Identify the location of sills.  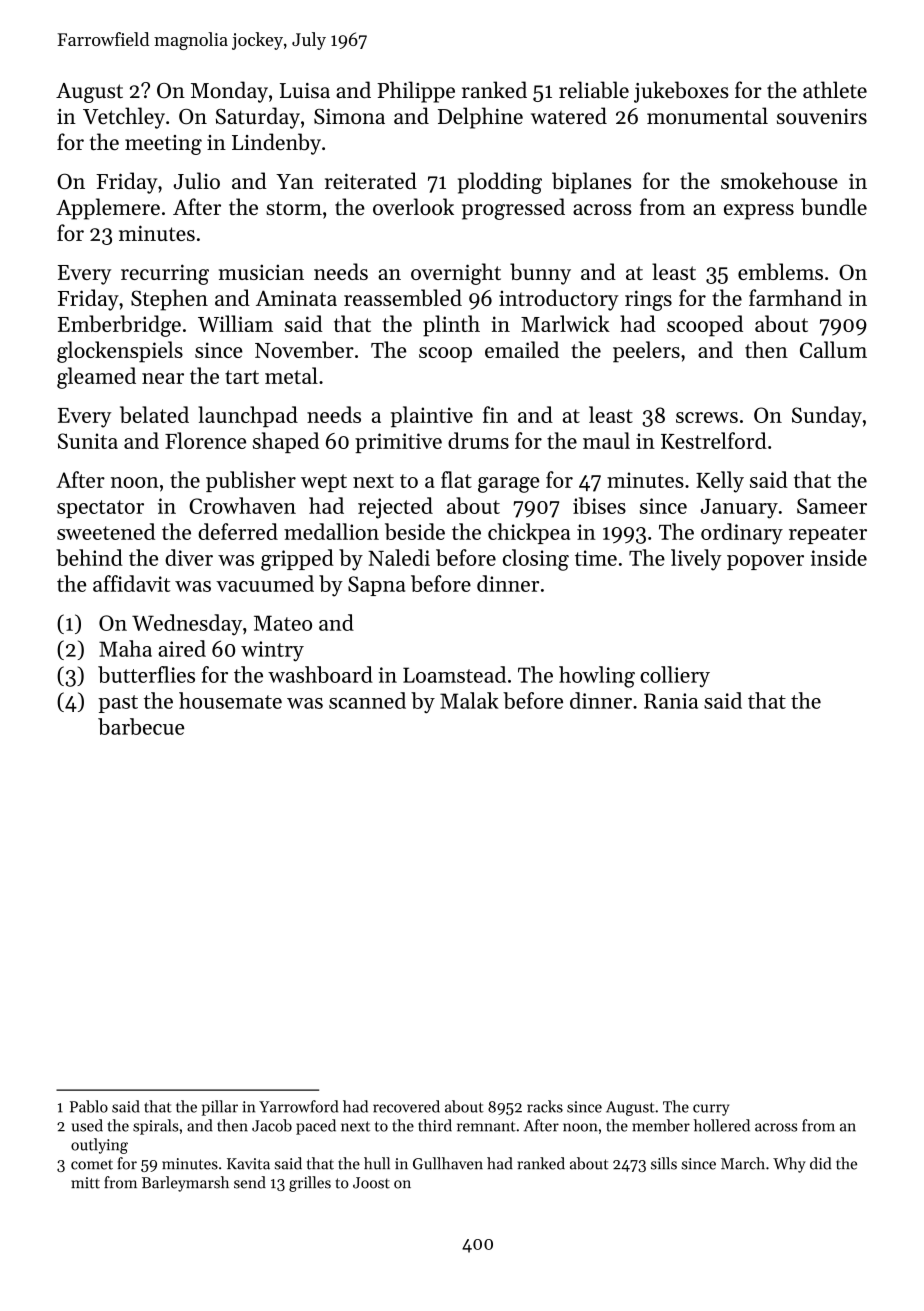
(664, 1163).
